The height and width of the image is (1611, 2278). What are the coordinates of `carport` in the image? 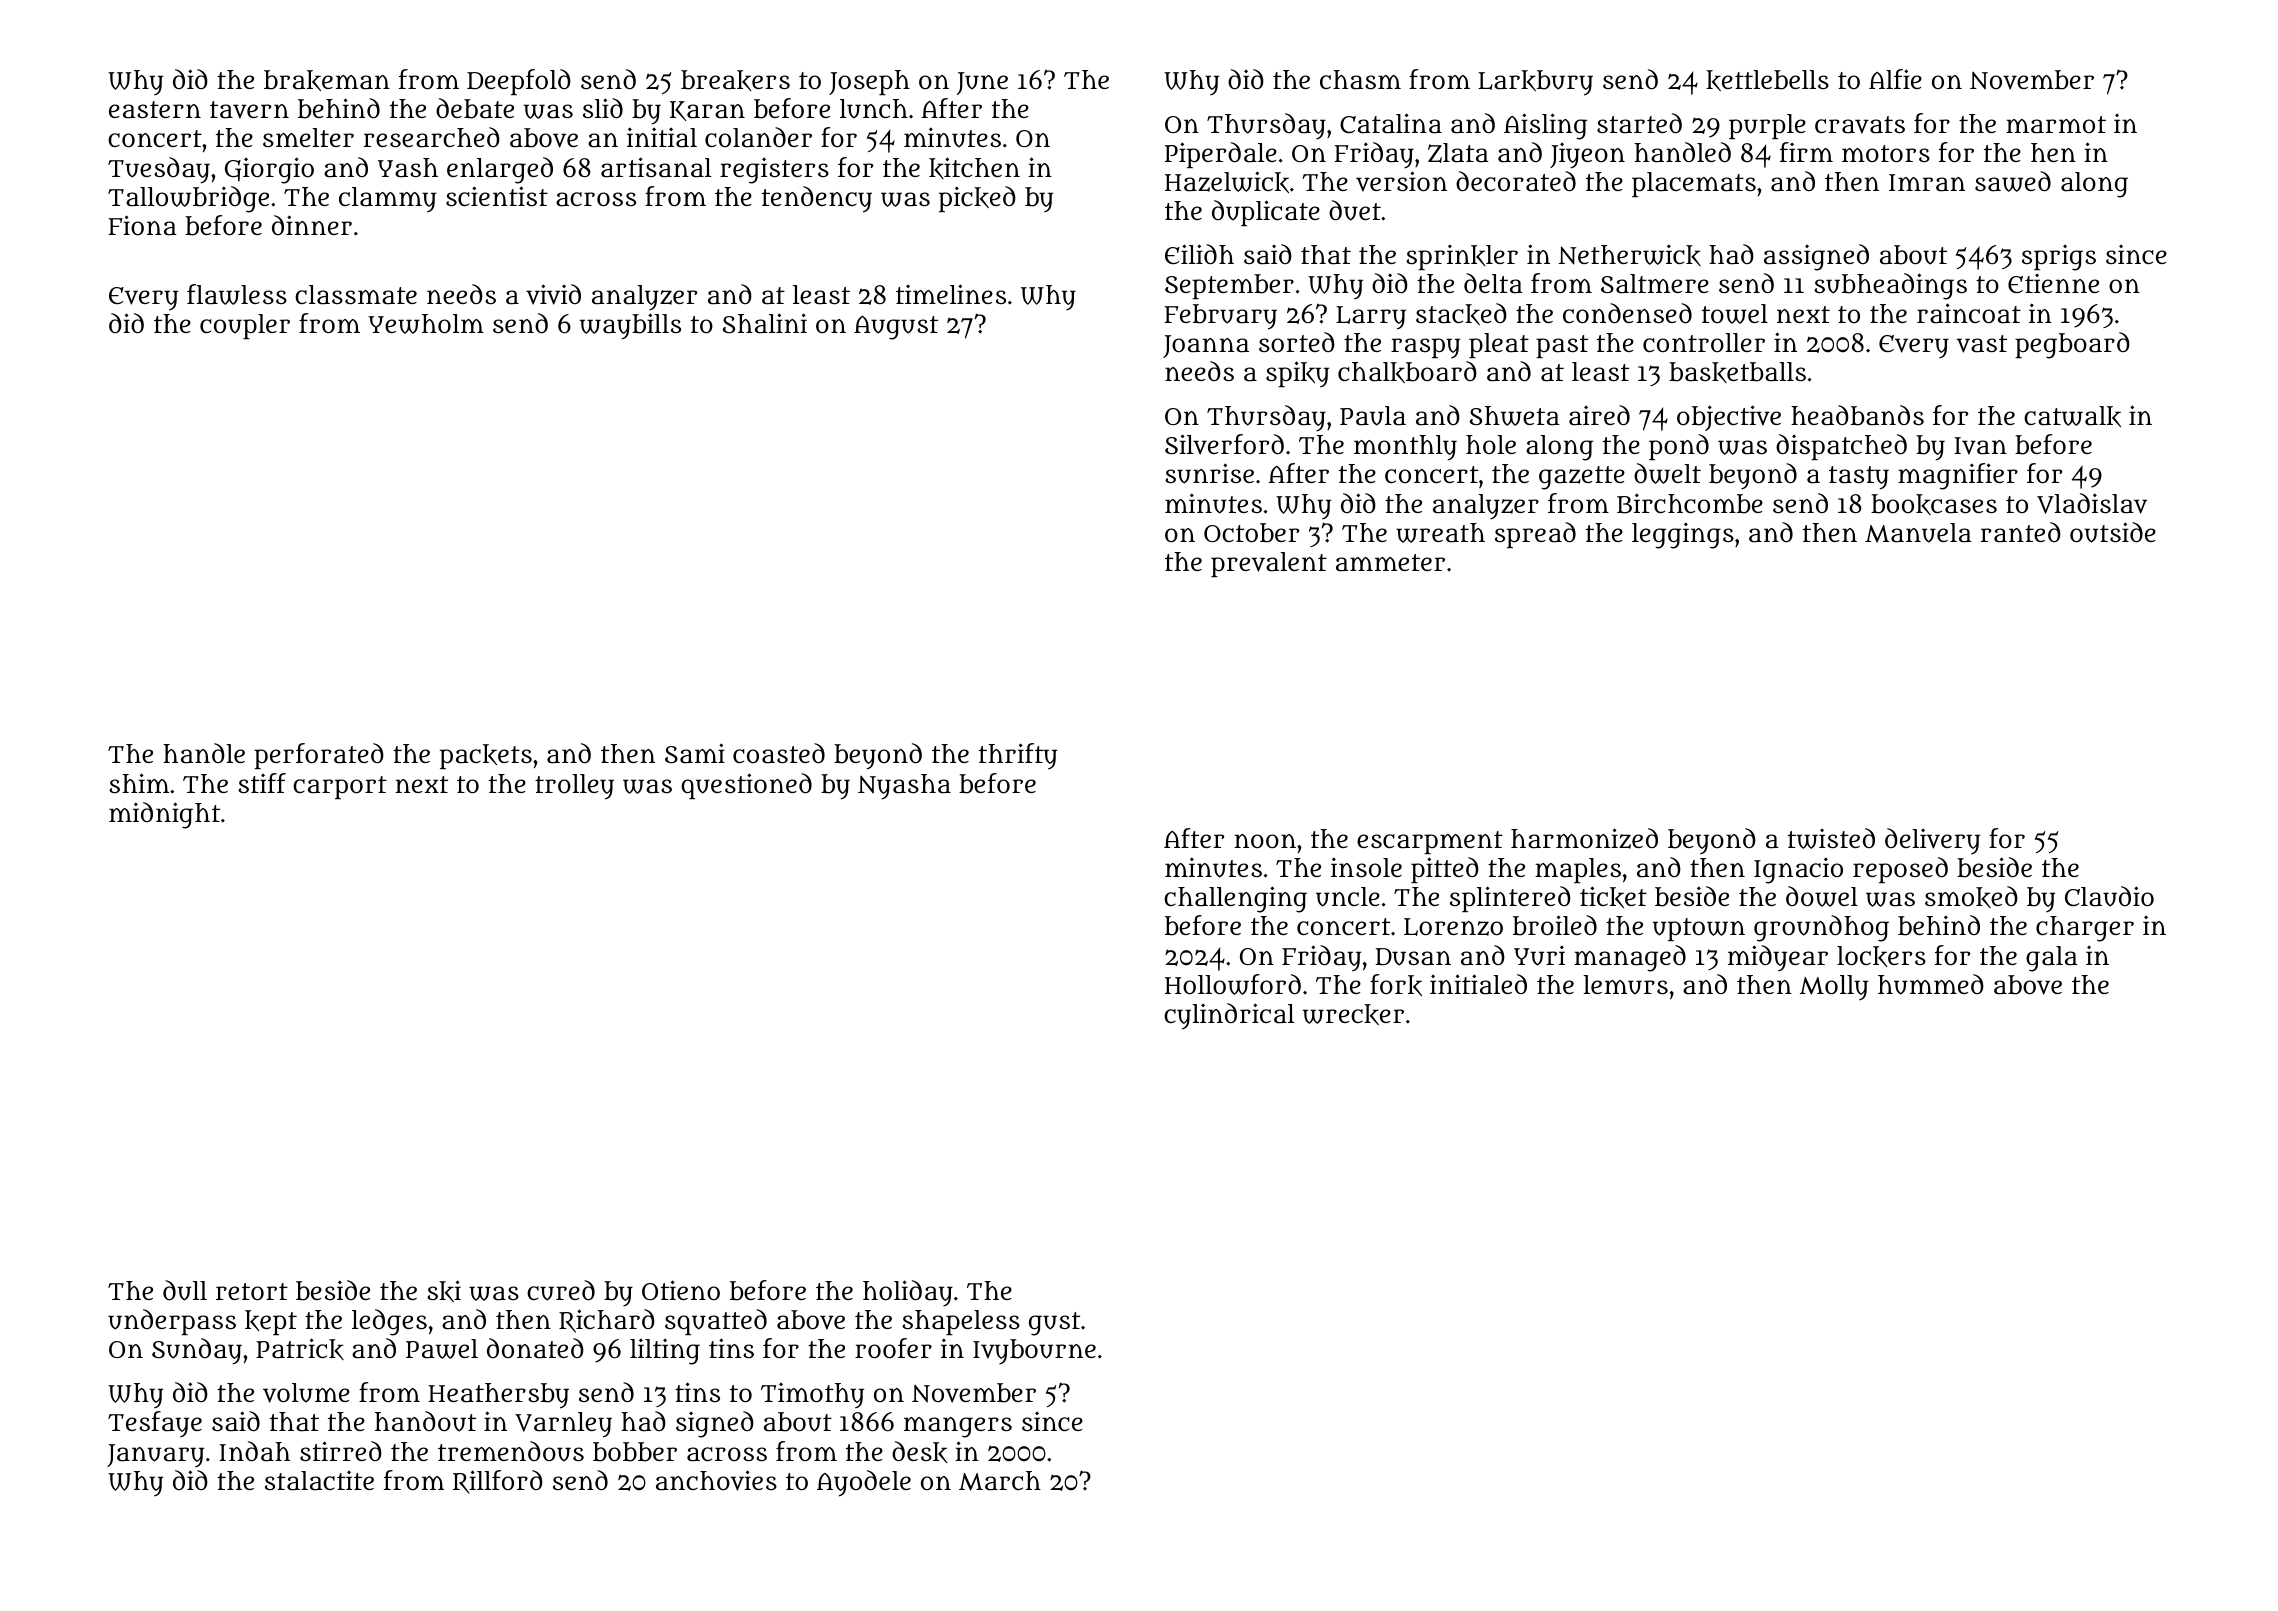 It's located at (340, 787).
